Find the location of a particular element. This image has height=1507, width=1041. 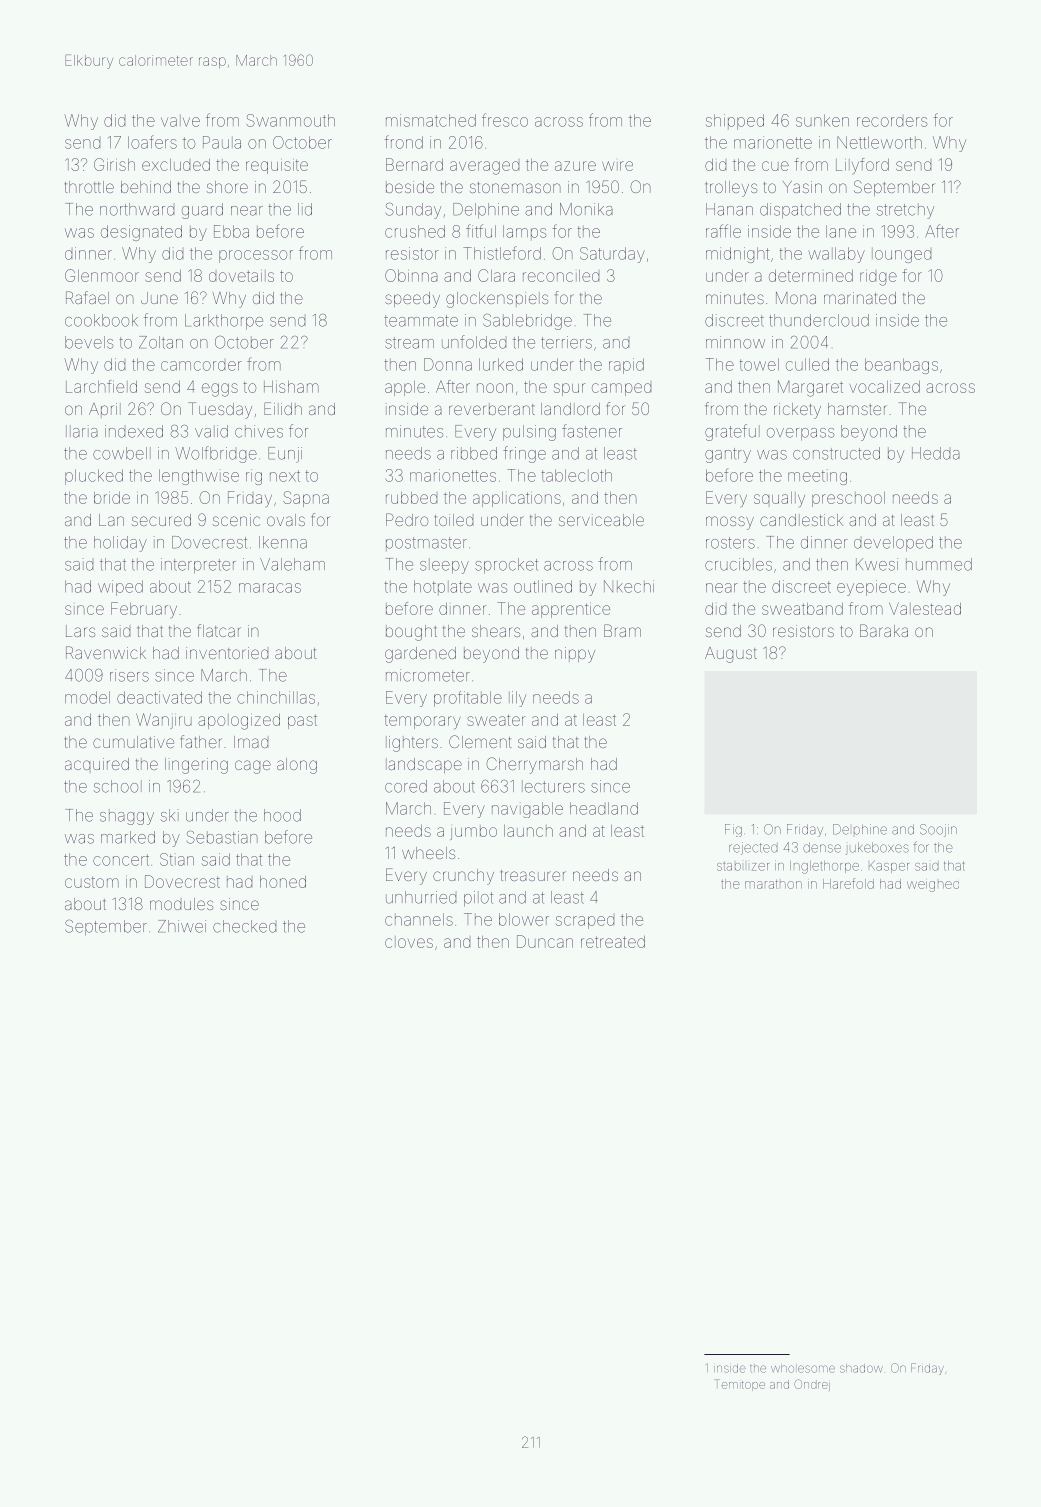

shadow is located at coordinates (861, 1368).
